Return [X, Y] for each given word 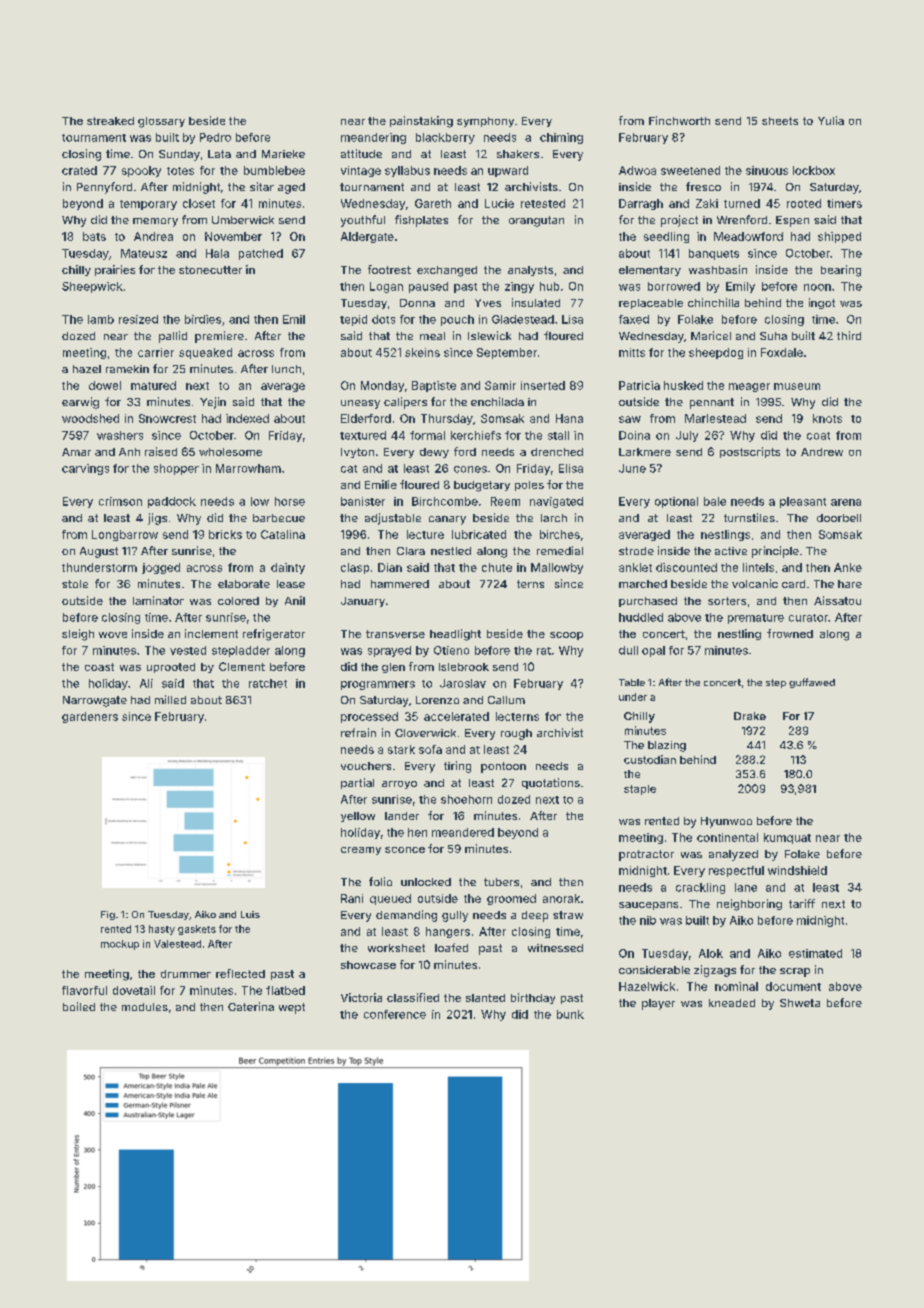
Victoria [361, 997]
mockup [120, 945]
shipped [839, 237]
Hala [217, 253]
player [658, 1004]
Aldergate [367, 237]
